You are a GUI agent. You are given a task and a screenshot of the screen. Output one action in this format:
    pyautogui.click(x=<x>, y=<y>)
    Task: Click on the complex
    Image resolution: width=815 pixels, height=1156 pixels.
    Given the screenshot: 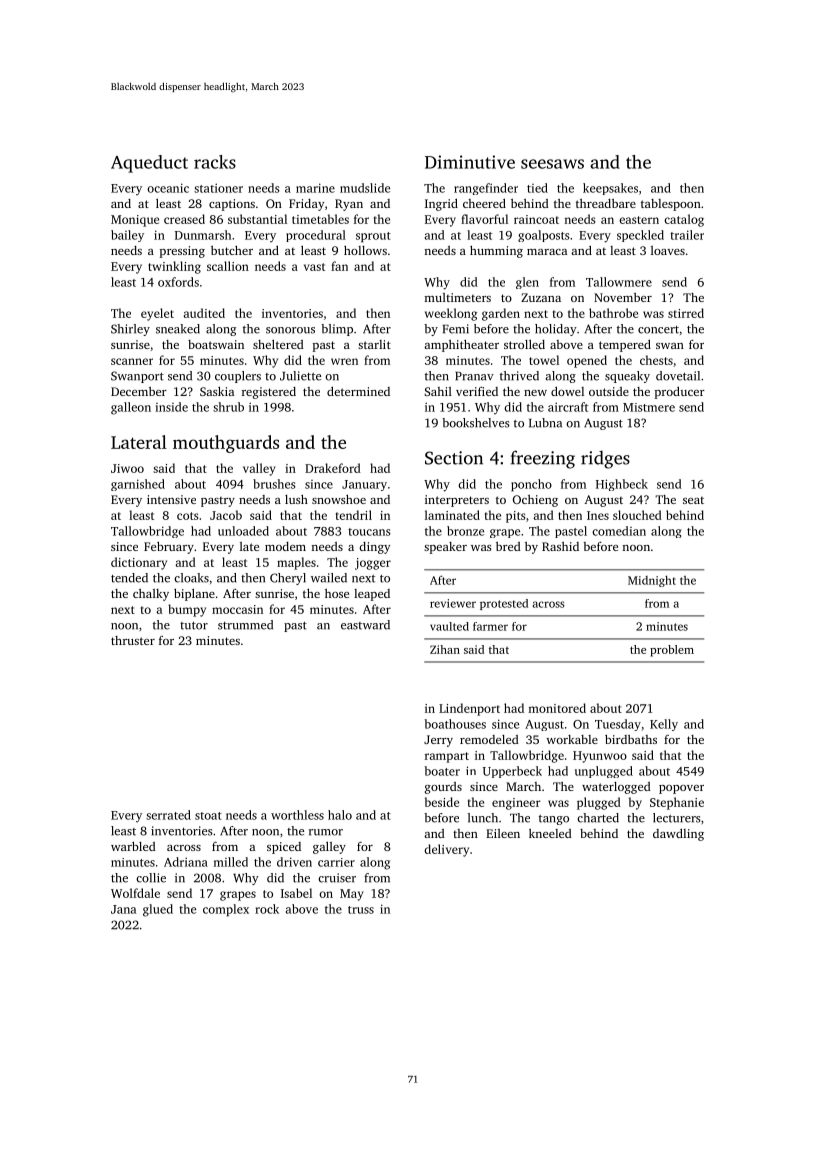 What is the action you would take?
    pyautogui.click(x=226, y=910)
